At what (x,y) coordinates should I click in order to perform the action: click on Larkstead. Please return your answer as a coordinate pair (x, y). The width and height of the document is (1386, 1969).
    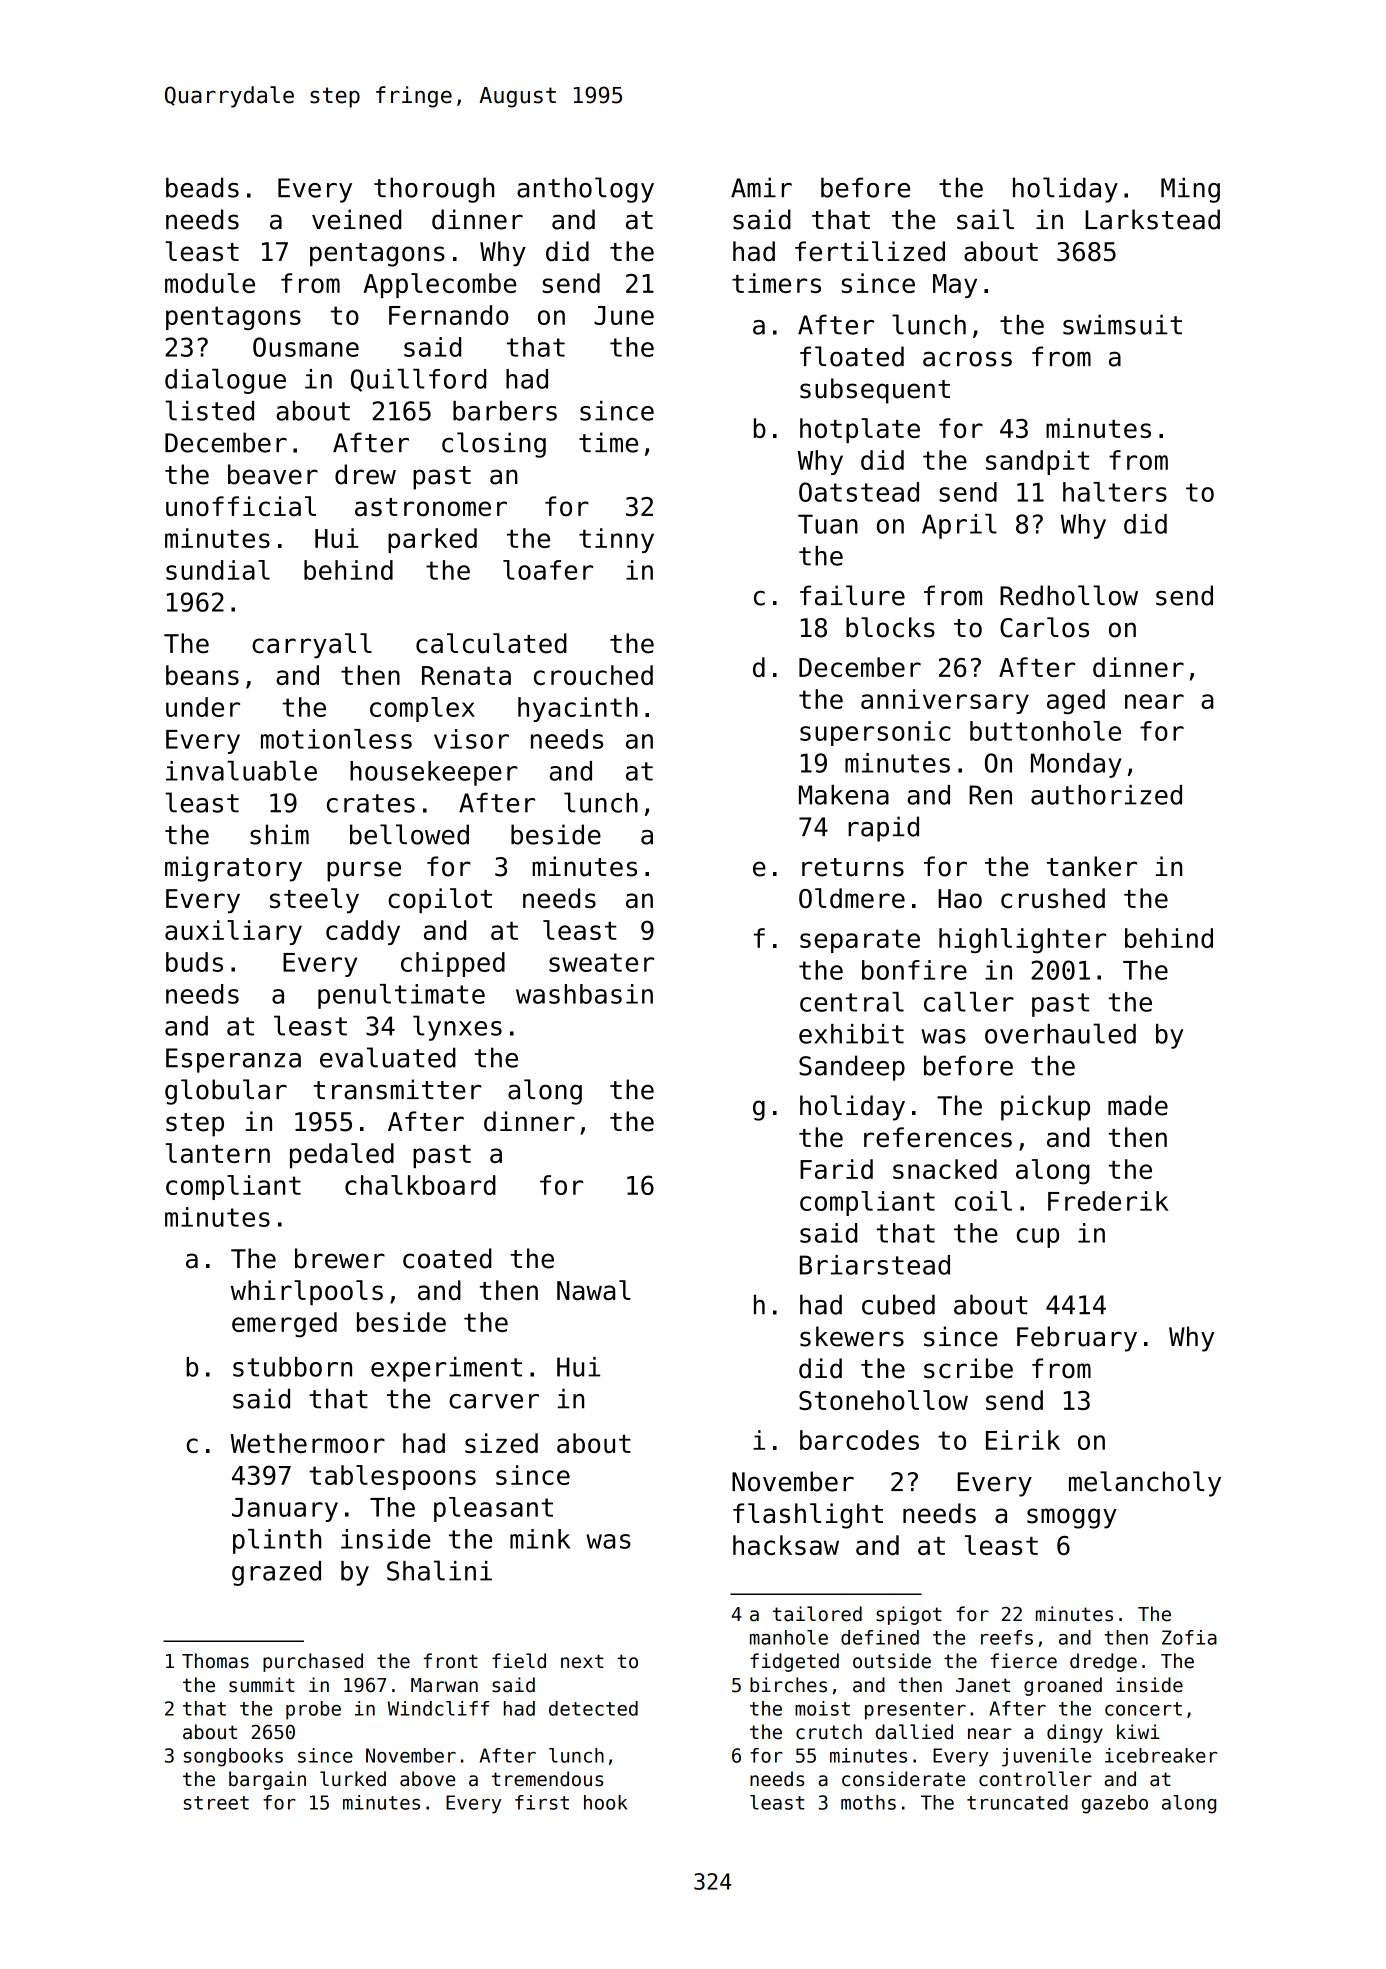
    Looking at the image, I should click on (1152, 219).
